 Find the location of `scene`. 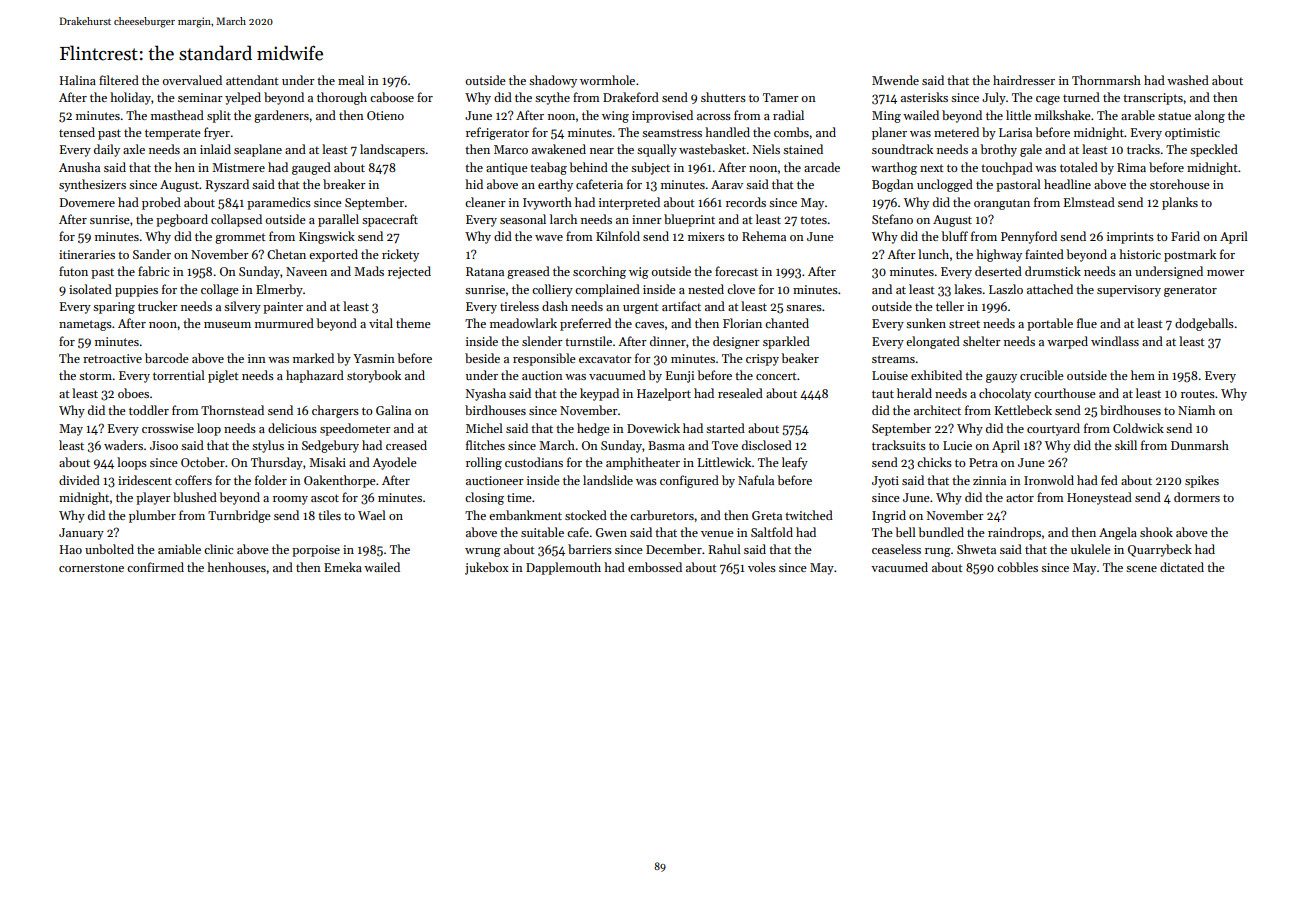

scene is located at coordinates (1141, 569).
